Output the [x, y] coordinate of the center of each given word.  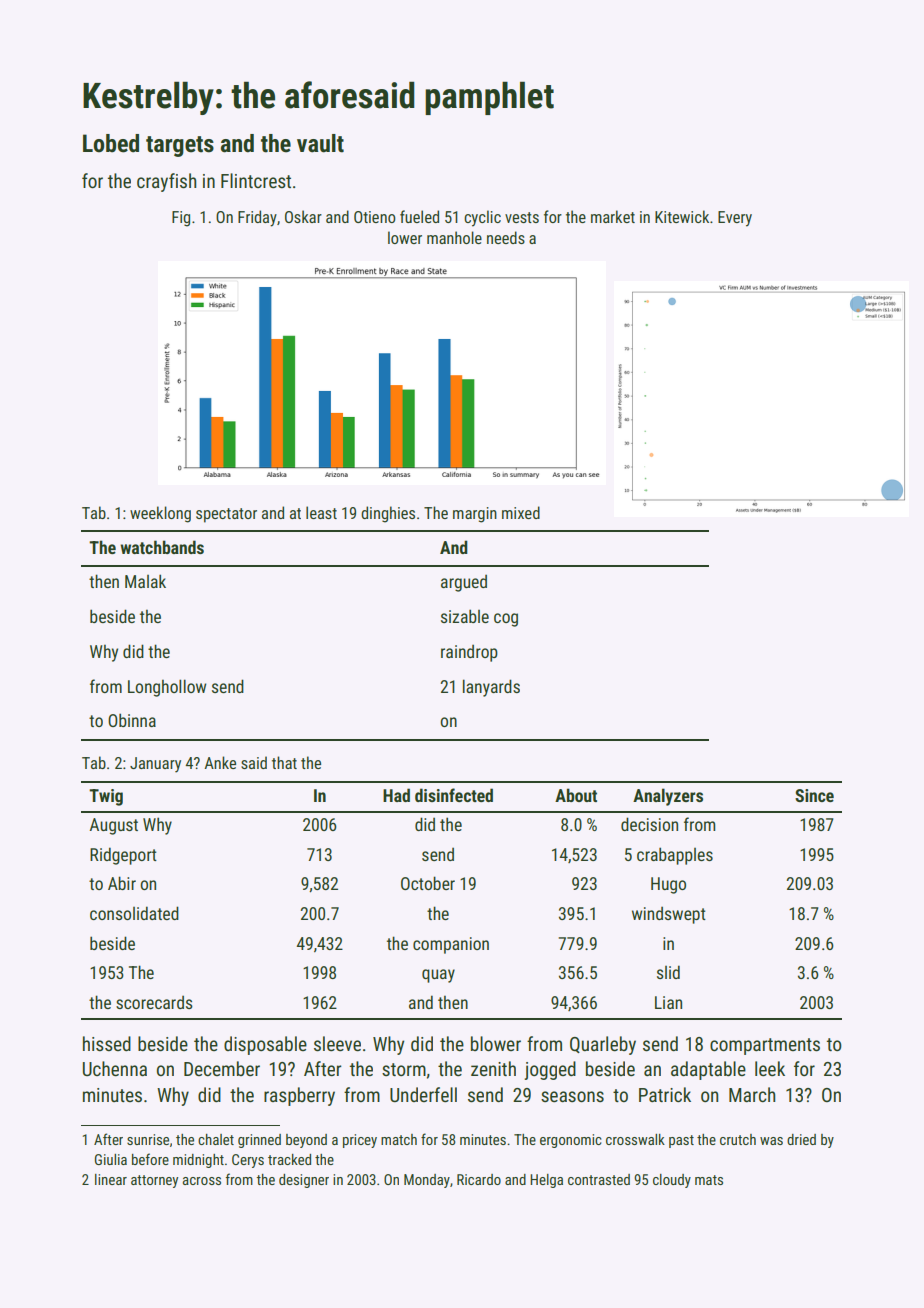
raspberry [299, 1096]
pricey [360, 1141]
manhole [454, 237]
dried [801, 1139]
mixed [521, 512]
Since [814, 795]
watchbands [162, 547]
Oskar [303, 216]
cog [506, 620]
